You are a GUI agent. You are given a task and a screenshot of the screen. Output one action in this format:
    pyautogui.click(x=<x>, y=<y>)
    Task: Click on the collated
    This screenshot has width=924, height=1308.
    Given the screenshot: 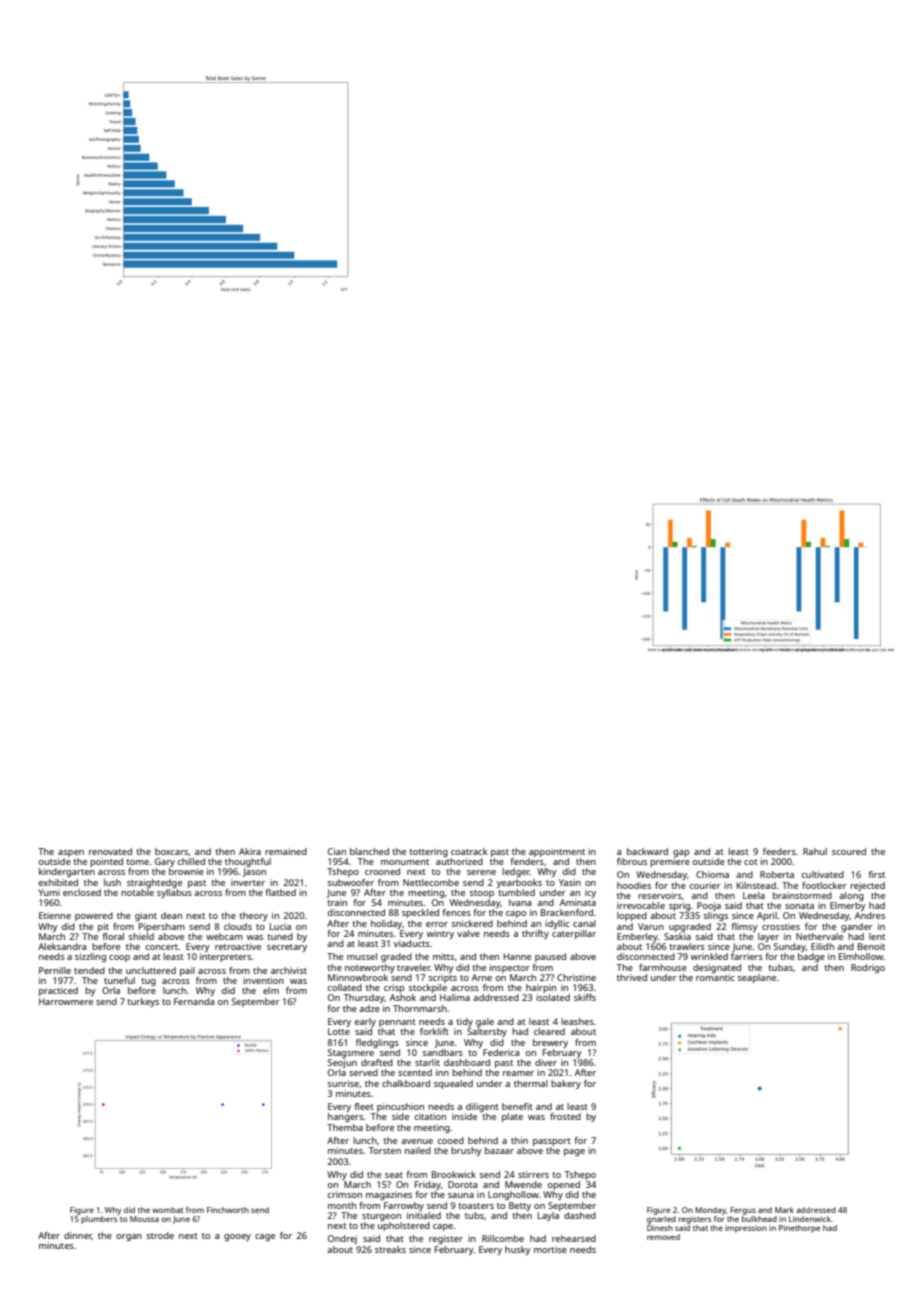 What is the action you would take?
    pyautogui.click(x=345, y=987)
